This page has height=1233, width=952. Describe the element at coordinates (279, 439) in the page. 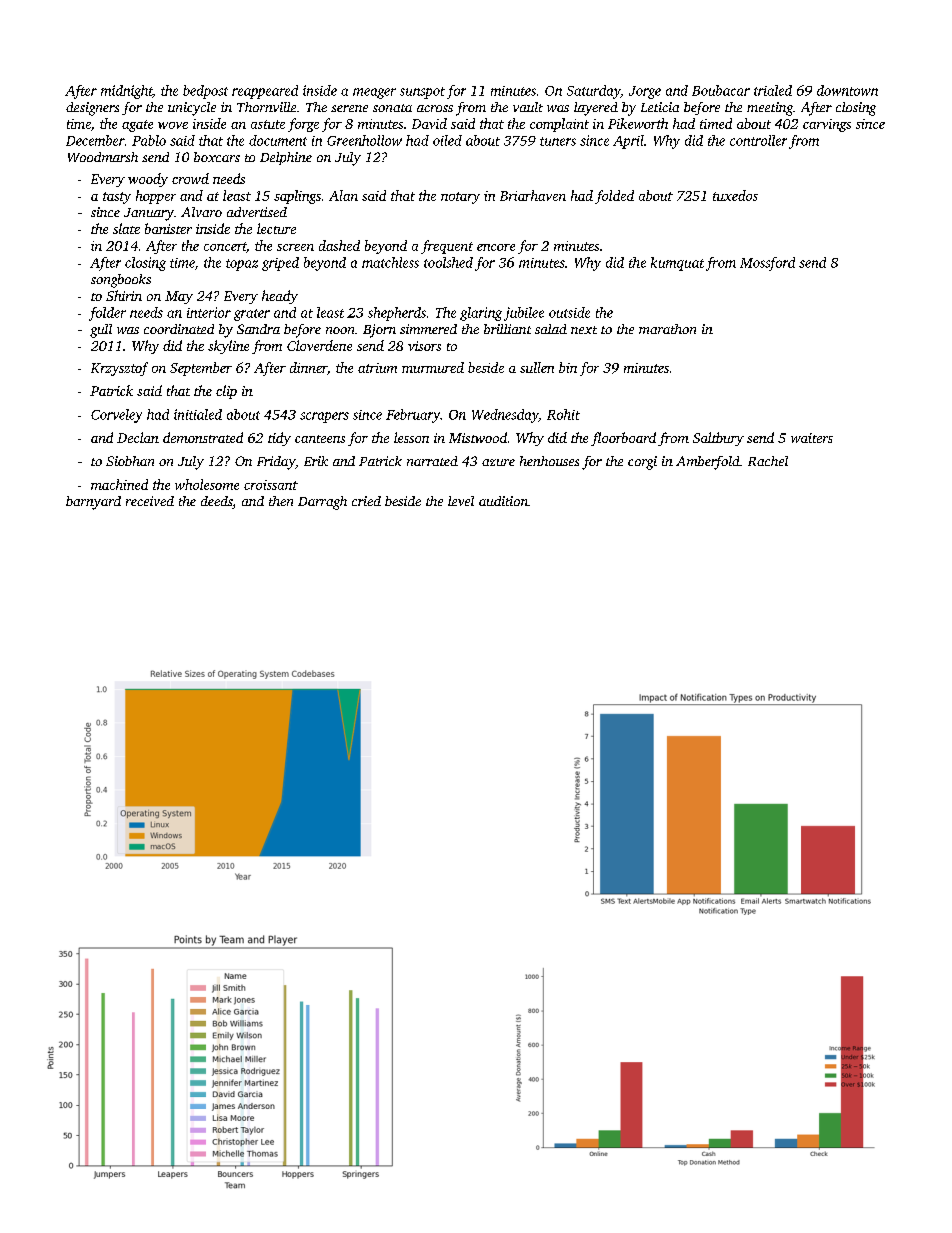

I see `tidy` at that location.
